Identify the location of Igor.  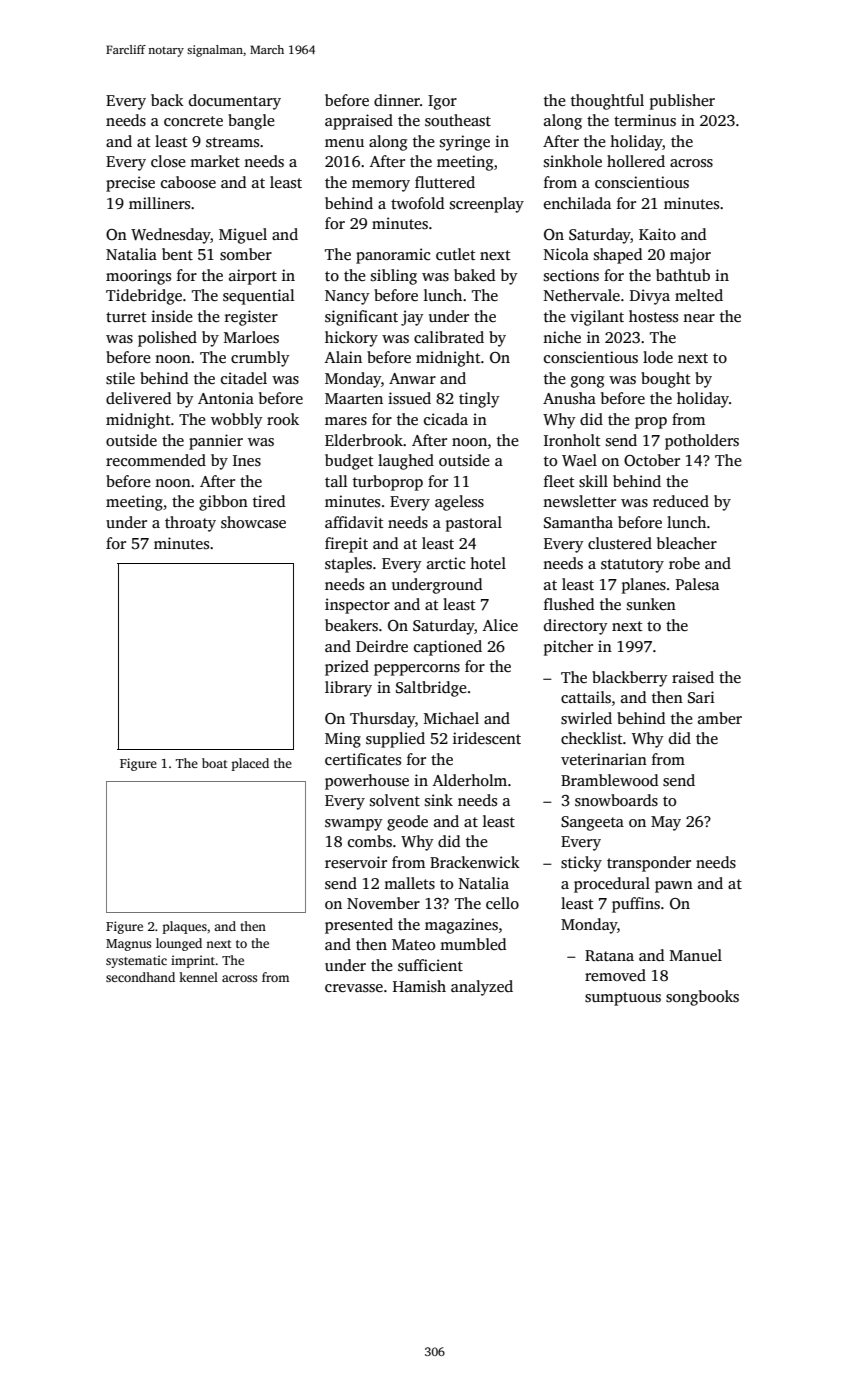
(442, 102).
